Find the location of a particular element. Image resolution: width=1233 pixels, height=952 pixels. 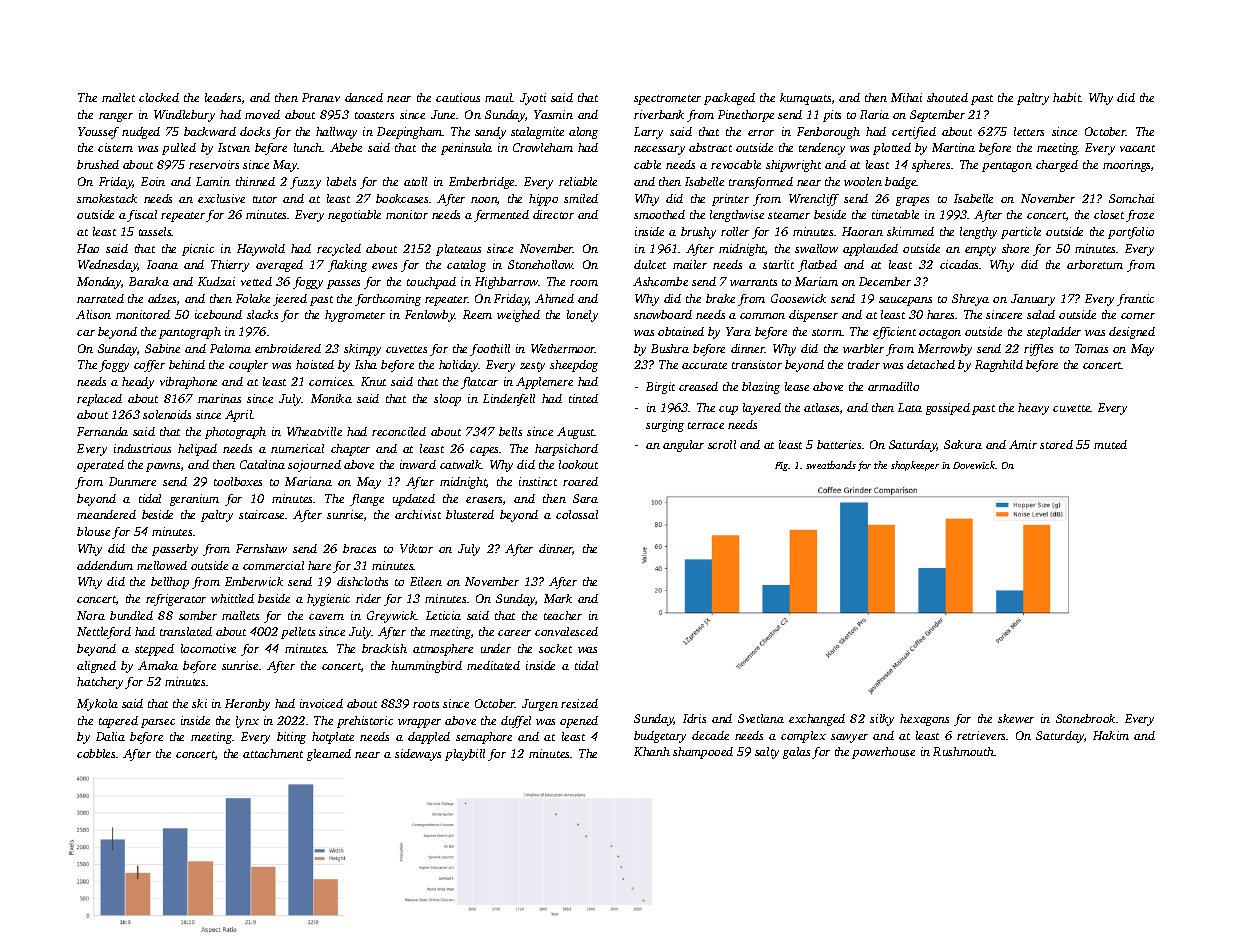

vacant is located at coordinates (1137, 148).
